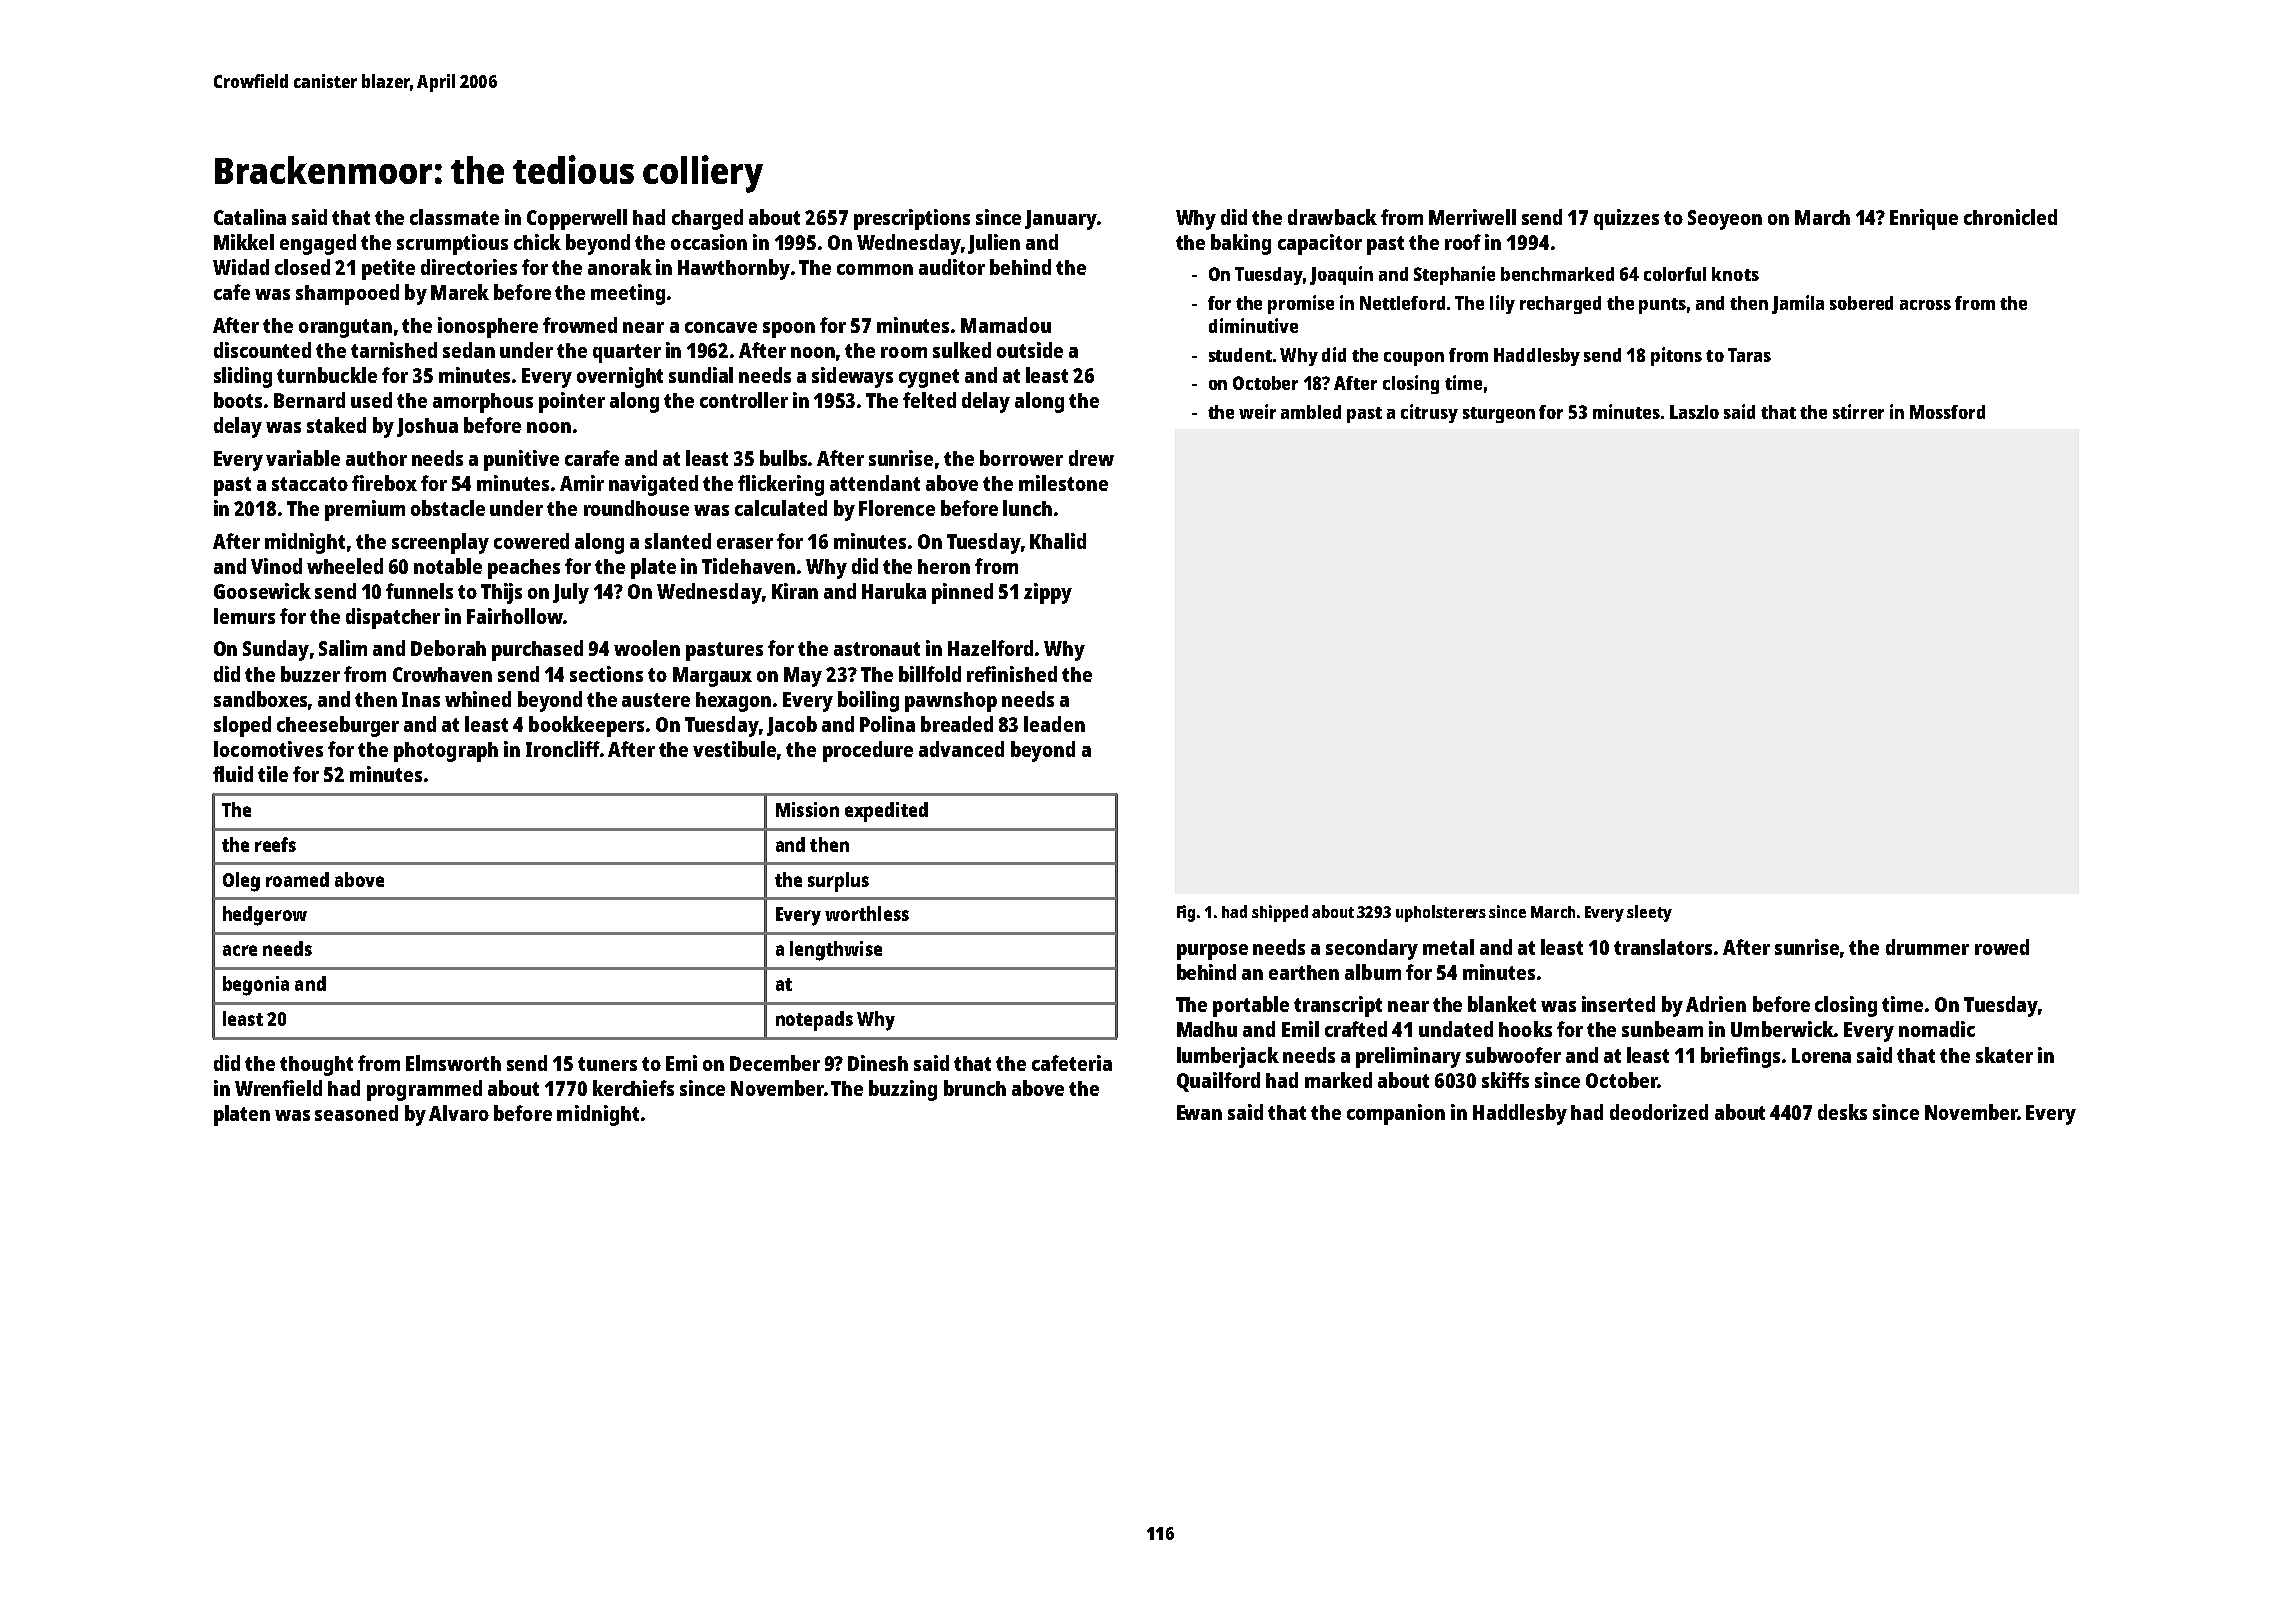  I want to click on Enrique, so click(1924, 219).
